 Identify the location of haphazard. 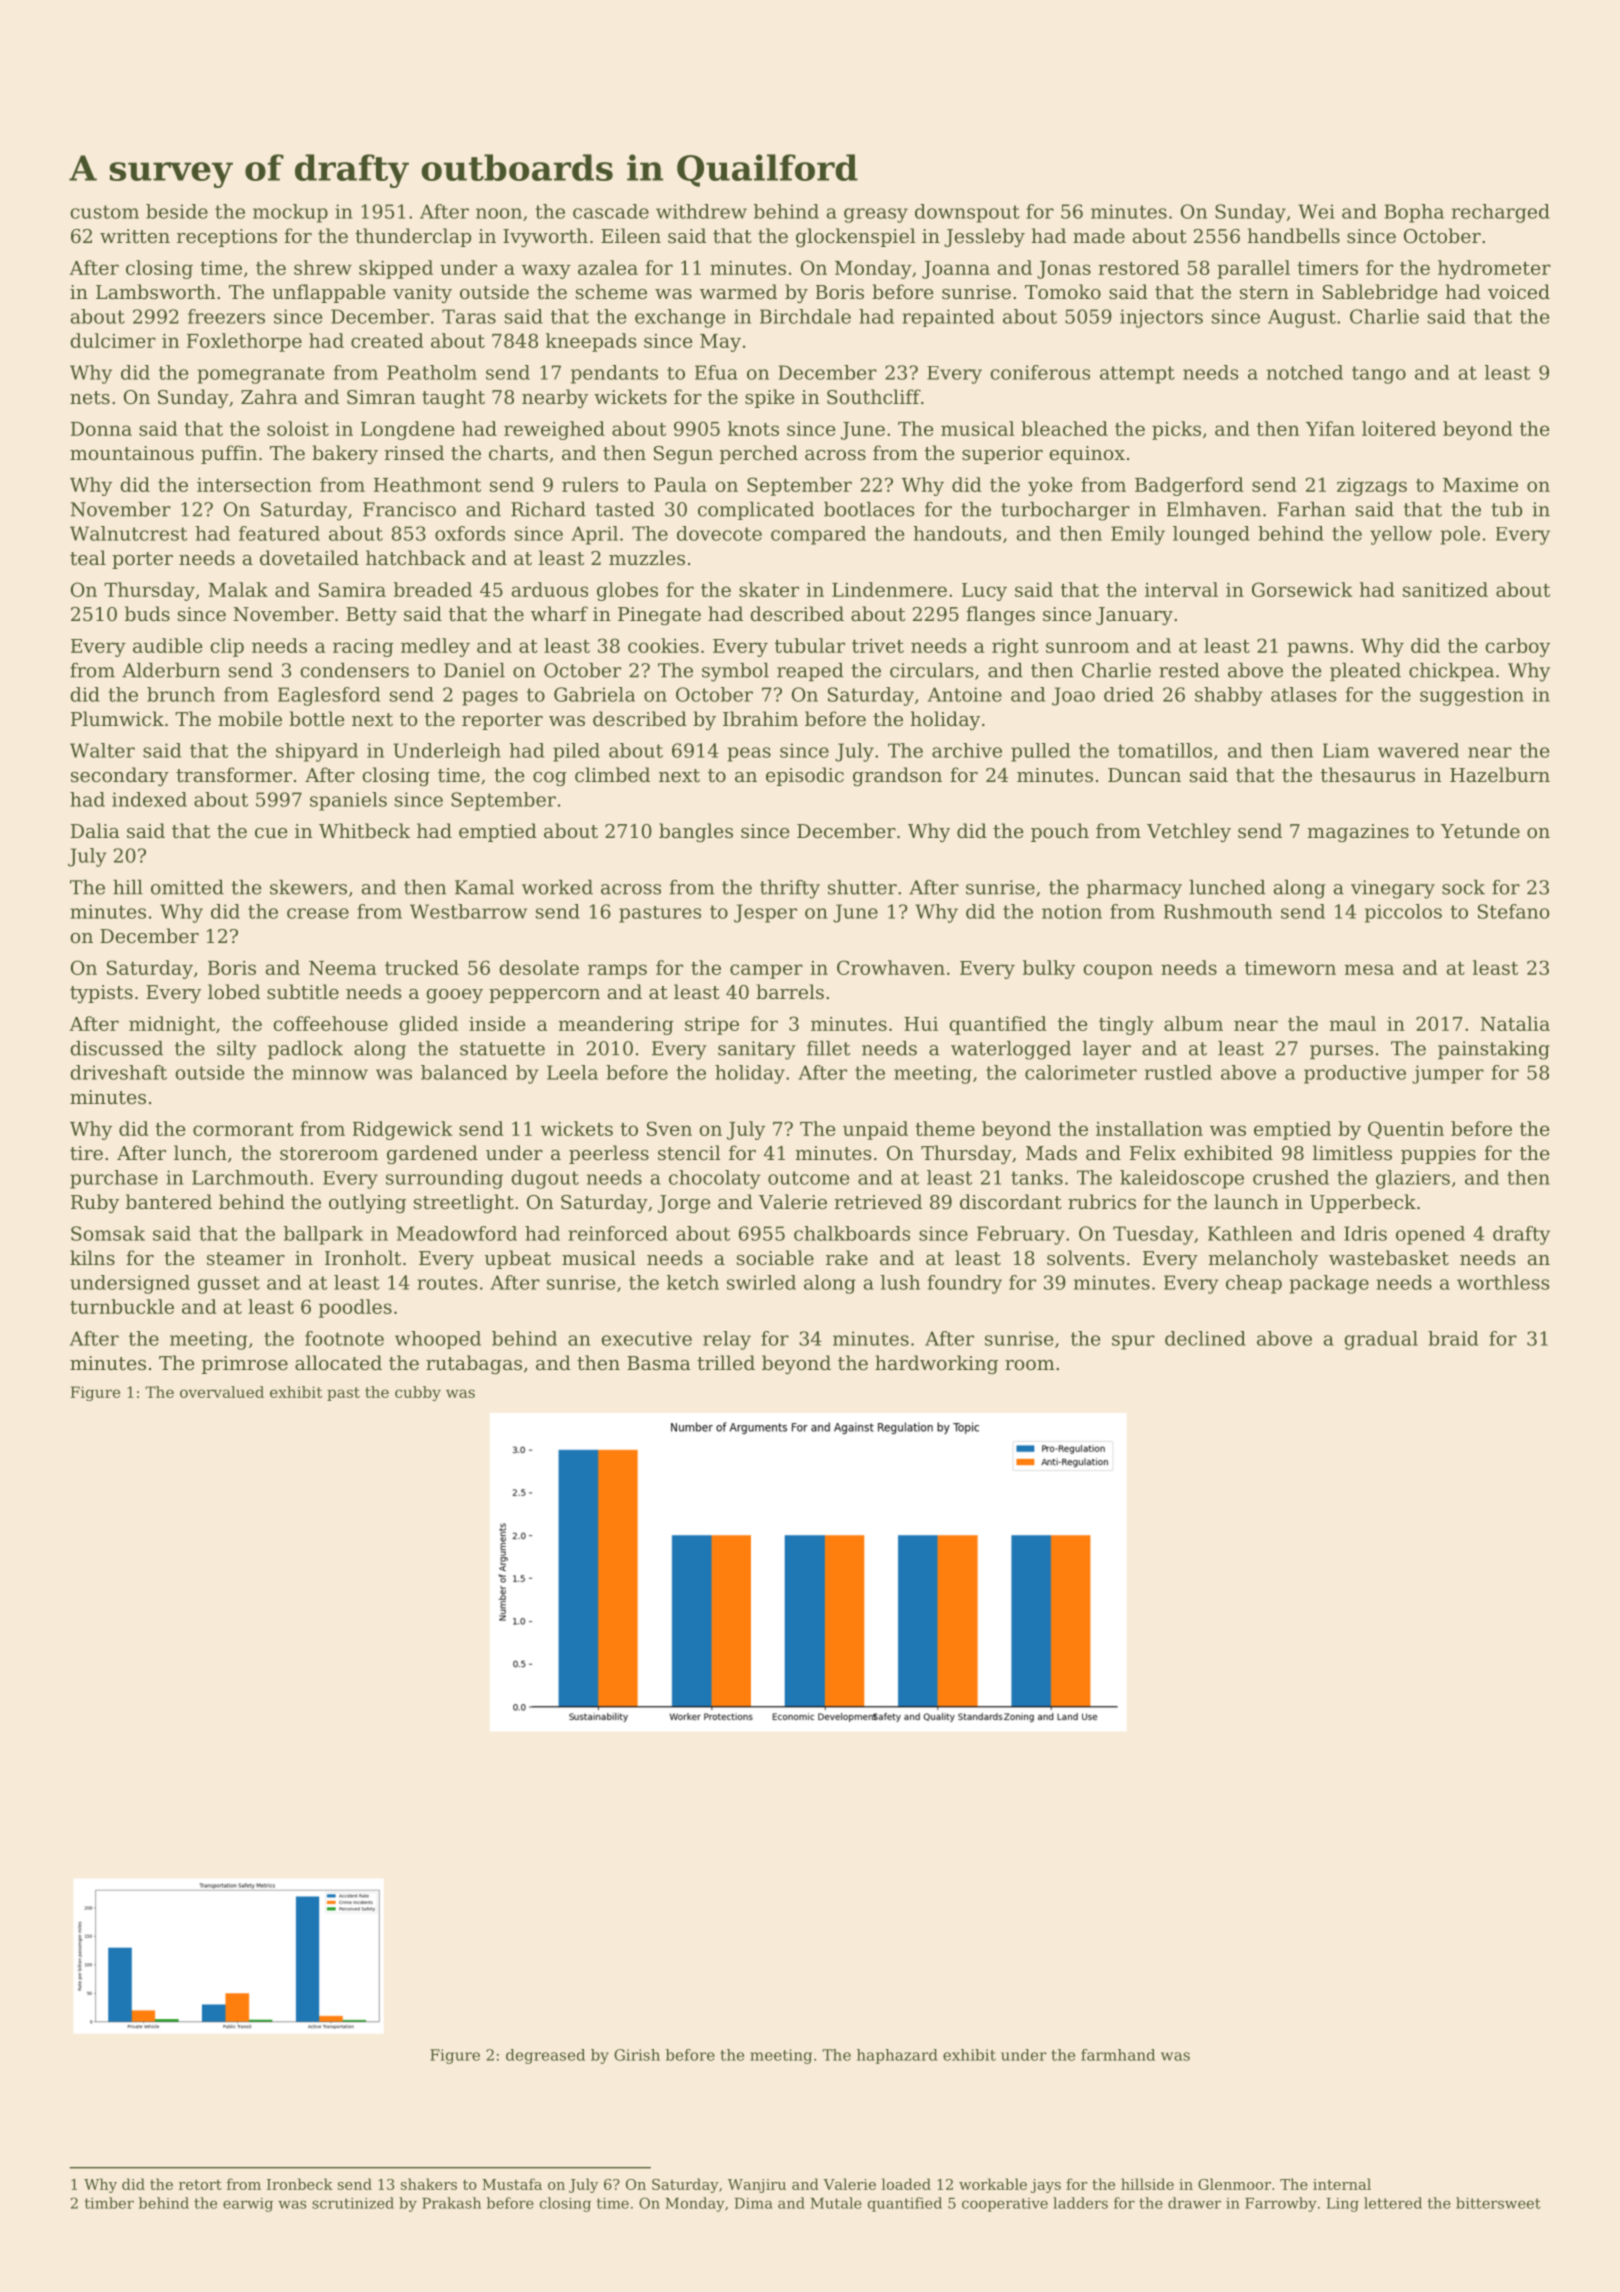
(897, 2056).
